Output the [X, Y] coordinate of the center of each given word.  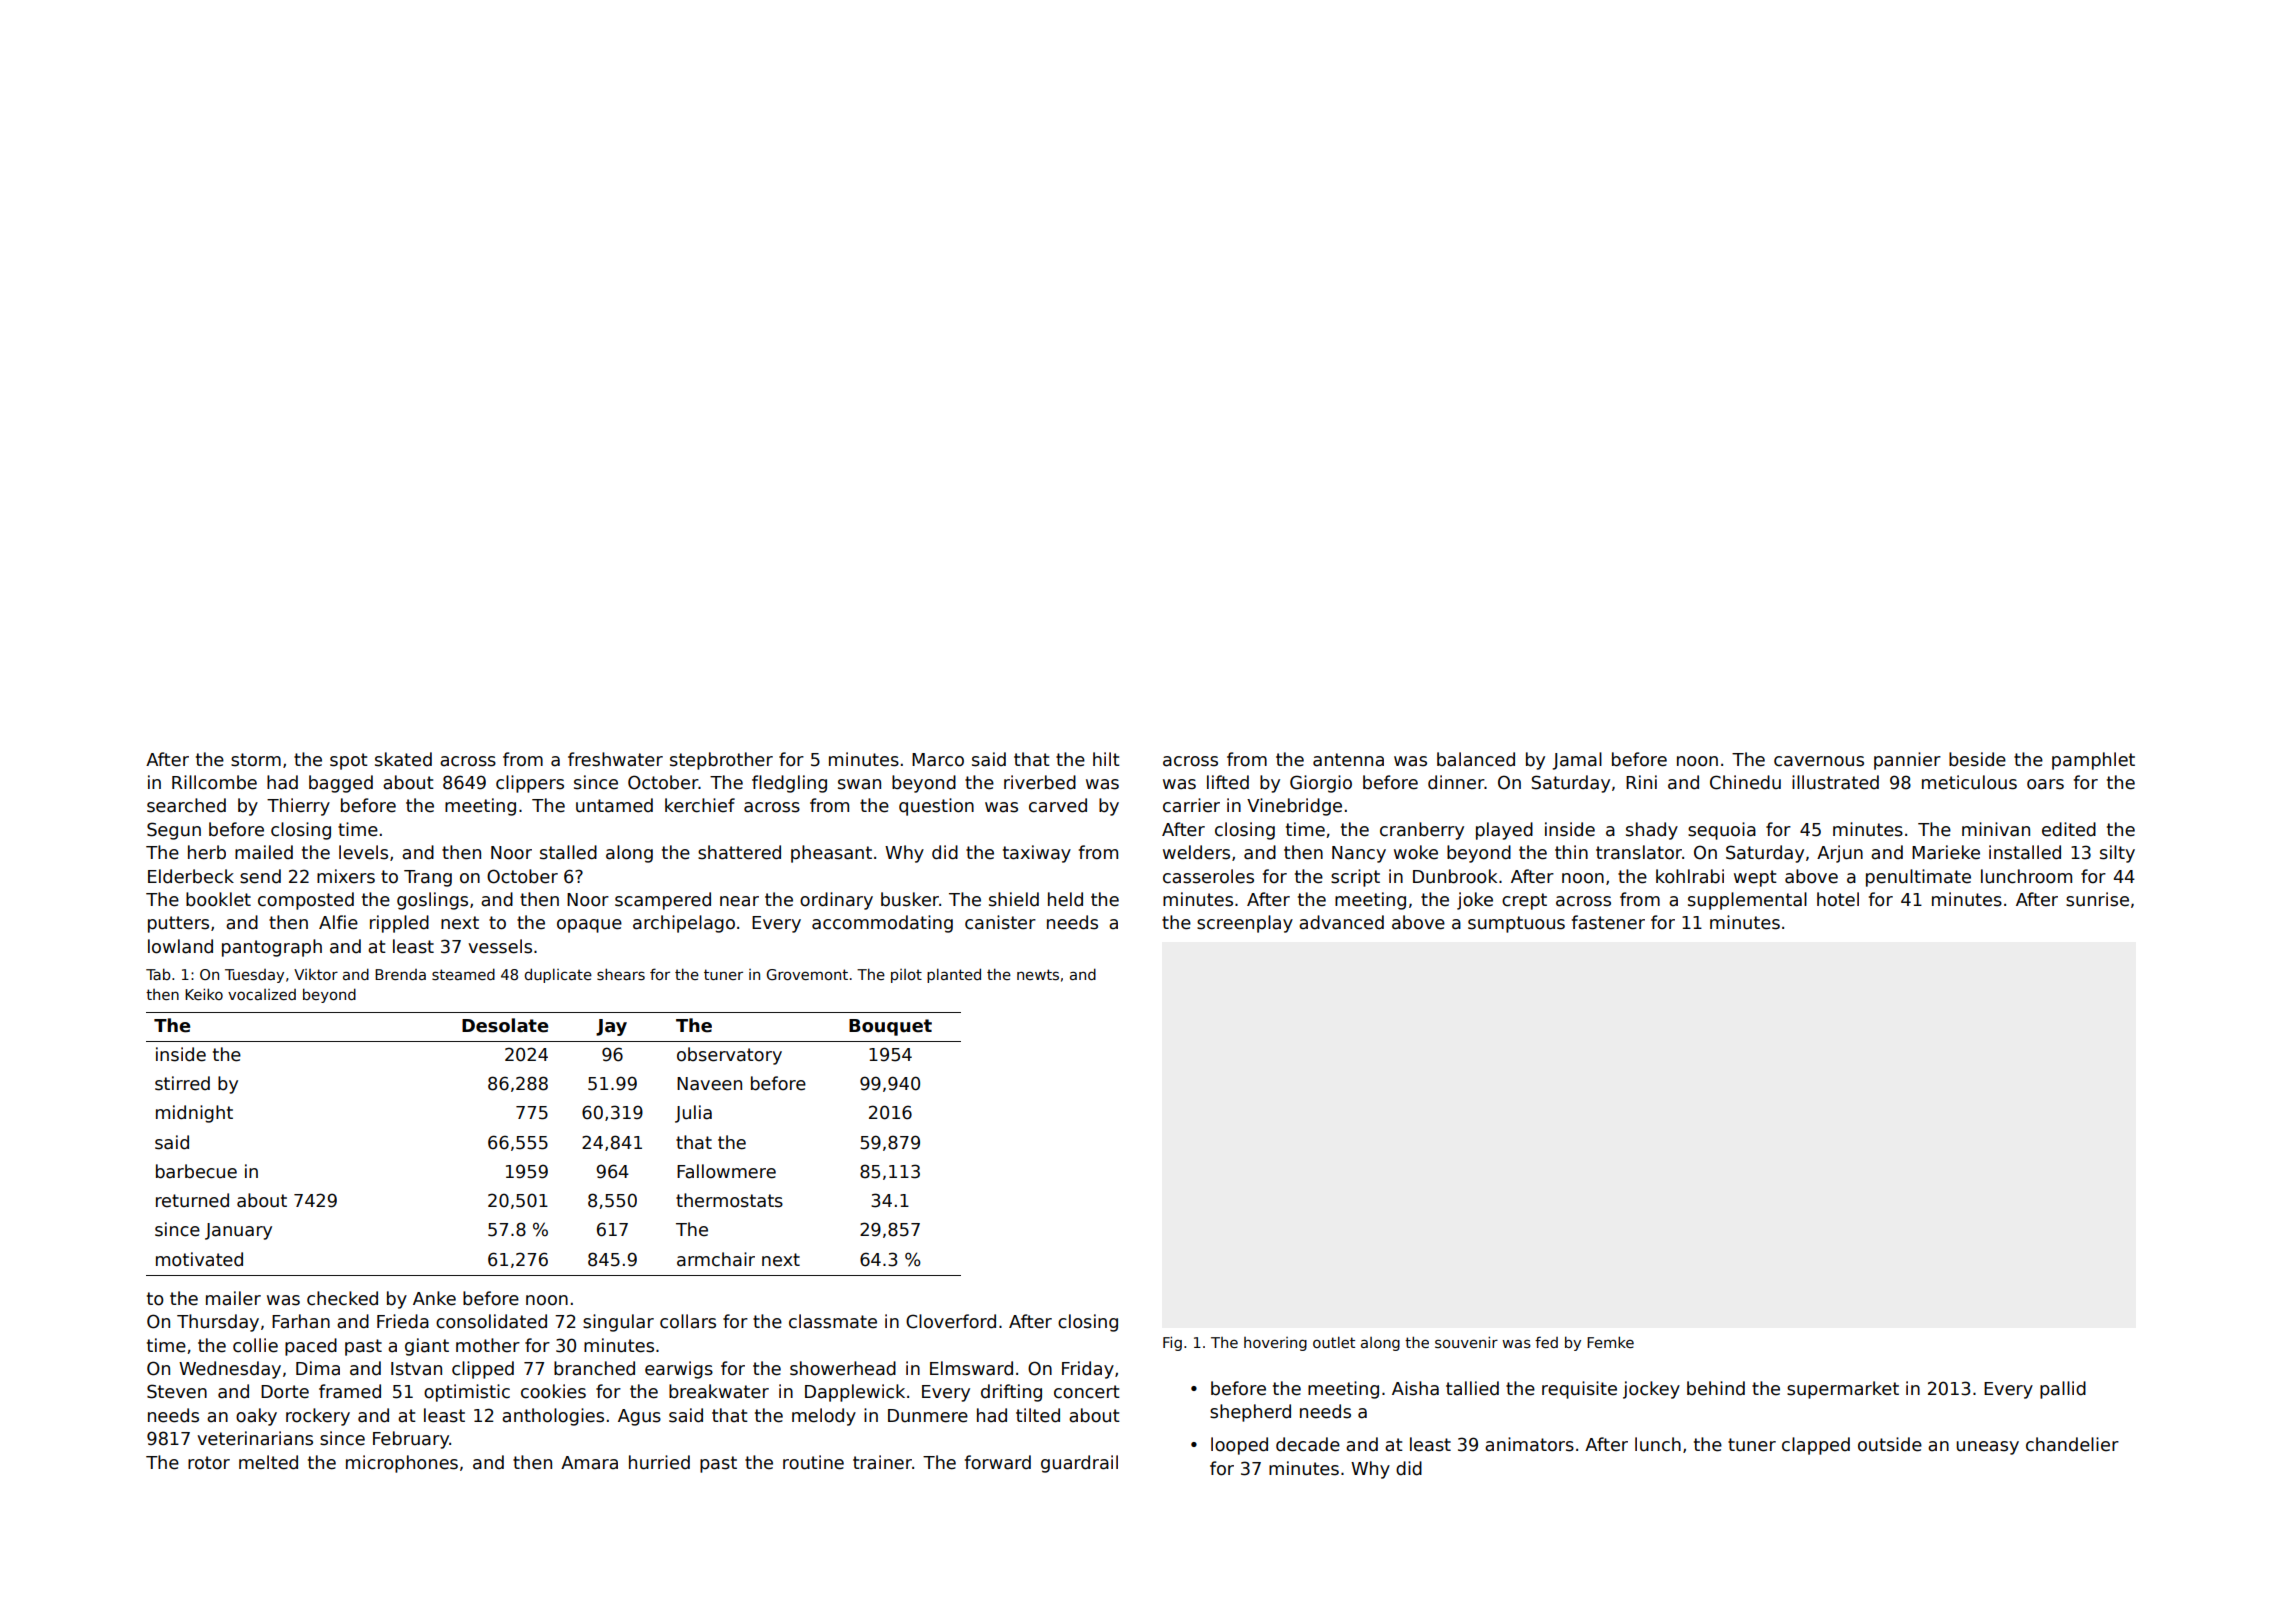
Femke [1610, 1342]
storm [256, 760]
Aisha [1415, 1388]
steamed [463, 974]
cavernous [1819, 761]
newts [1038, 974]
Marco [938, 760]
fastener [1608, 922]
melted [268, 1462]
